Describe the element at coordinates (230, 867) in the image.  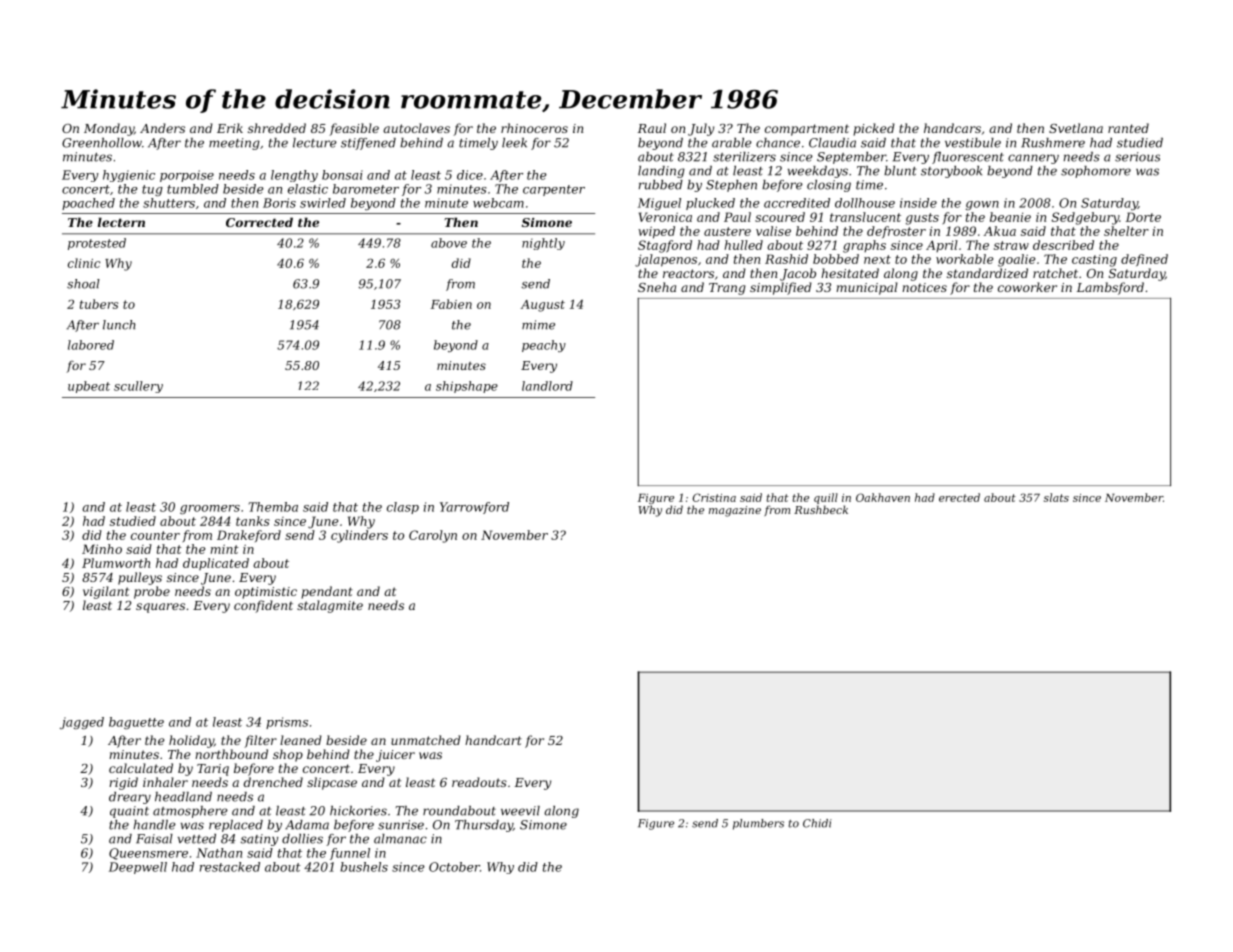
I see `restacked` at that location.
